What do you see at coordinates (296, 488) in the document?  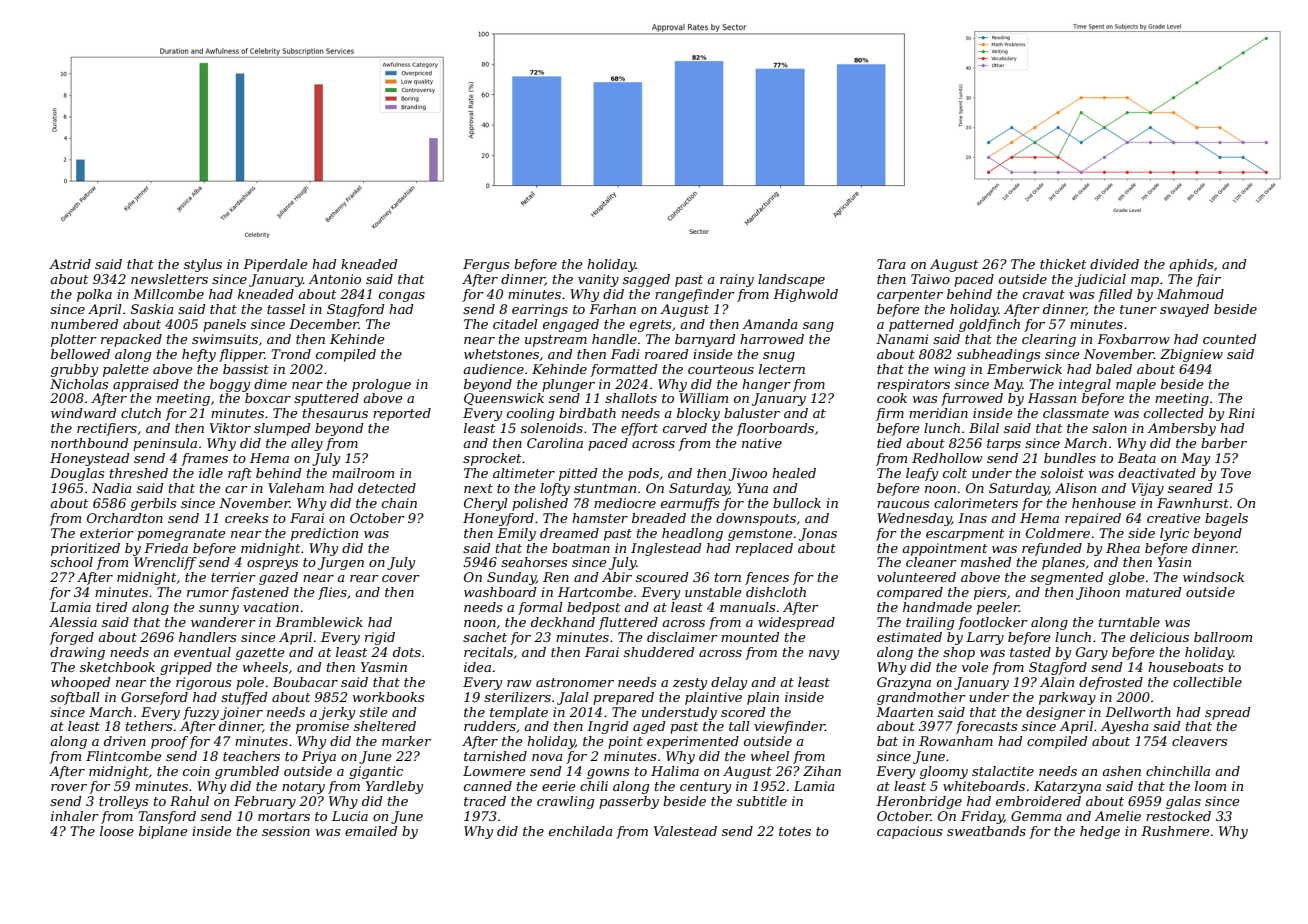 I see `Valeham` at bounding box center [296, 488].
